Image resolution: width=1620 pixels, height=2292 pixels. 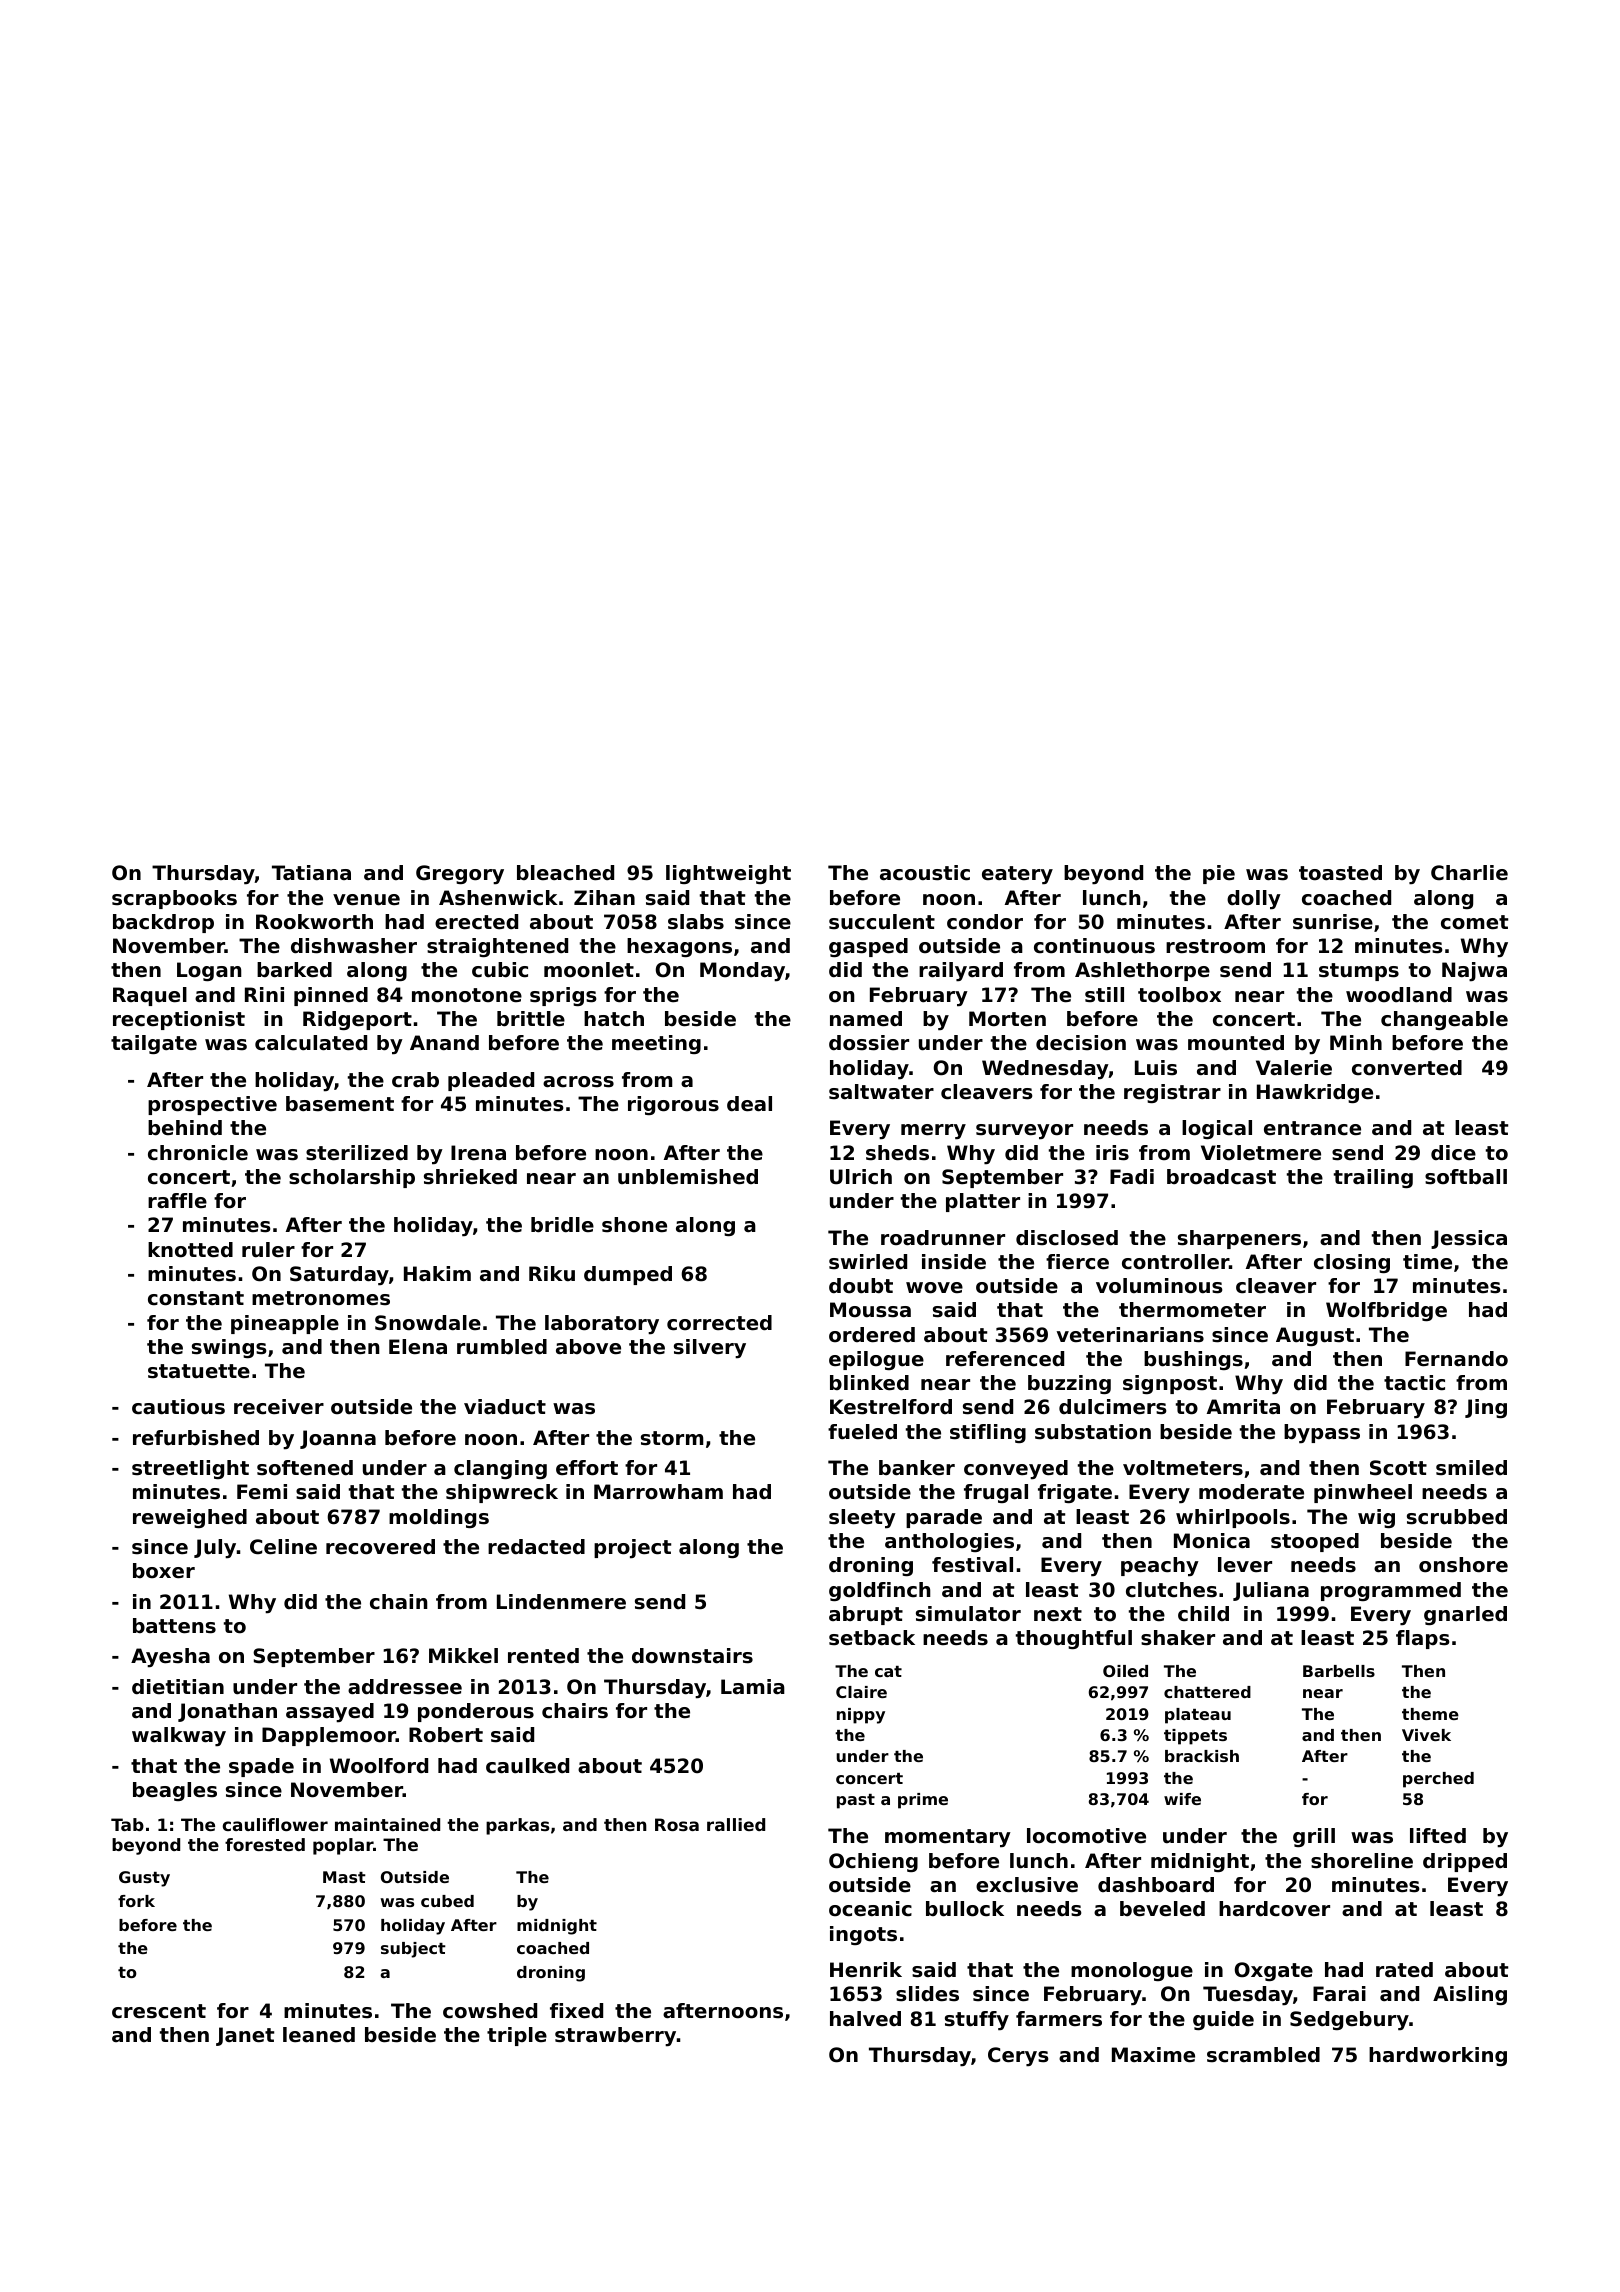 I want to click on rallied, so click(x=736, y=1824).
